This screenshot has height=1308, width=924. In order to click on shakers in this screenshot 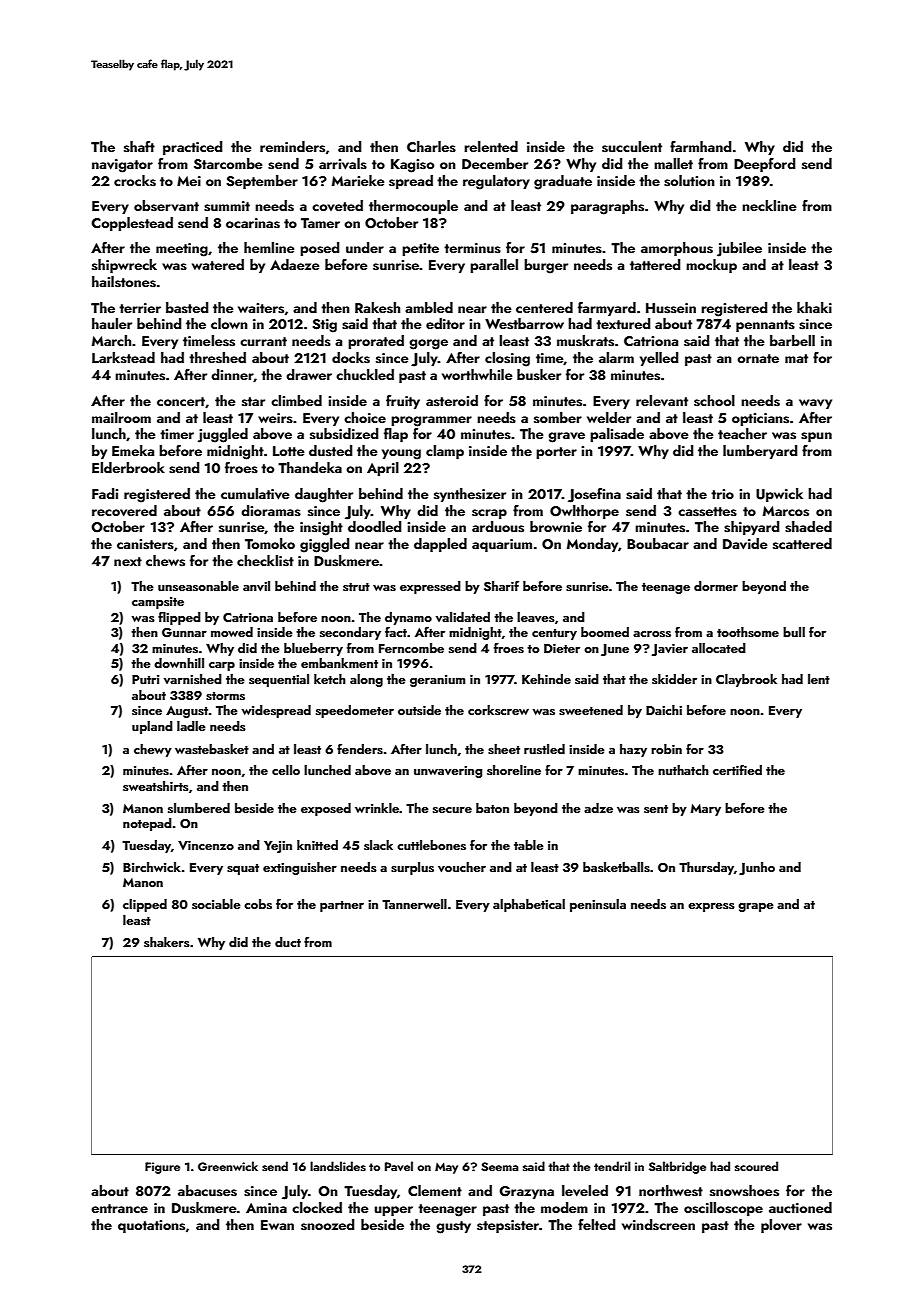, I will do `click(167, 942)`.
